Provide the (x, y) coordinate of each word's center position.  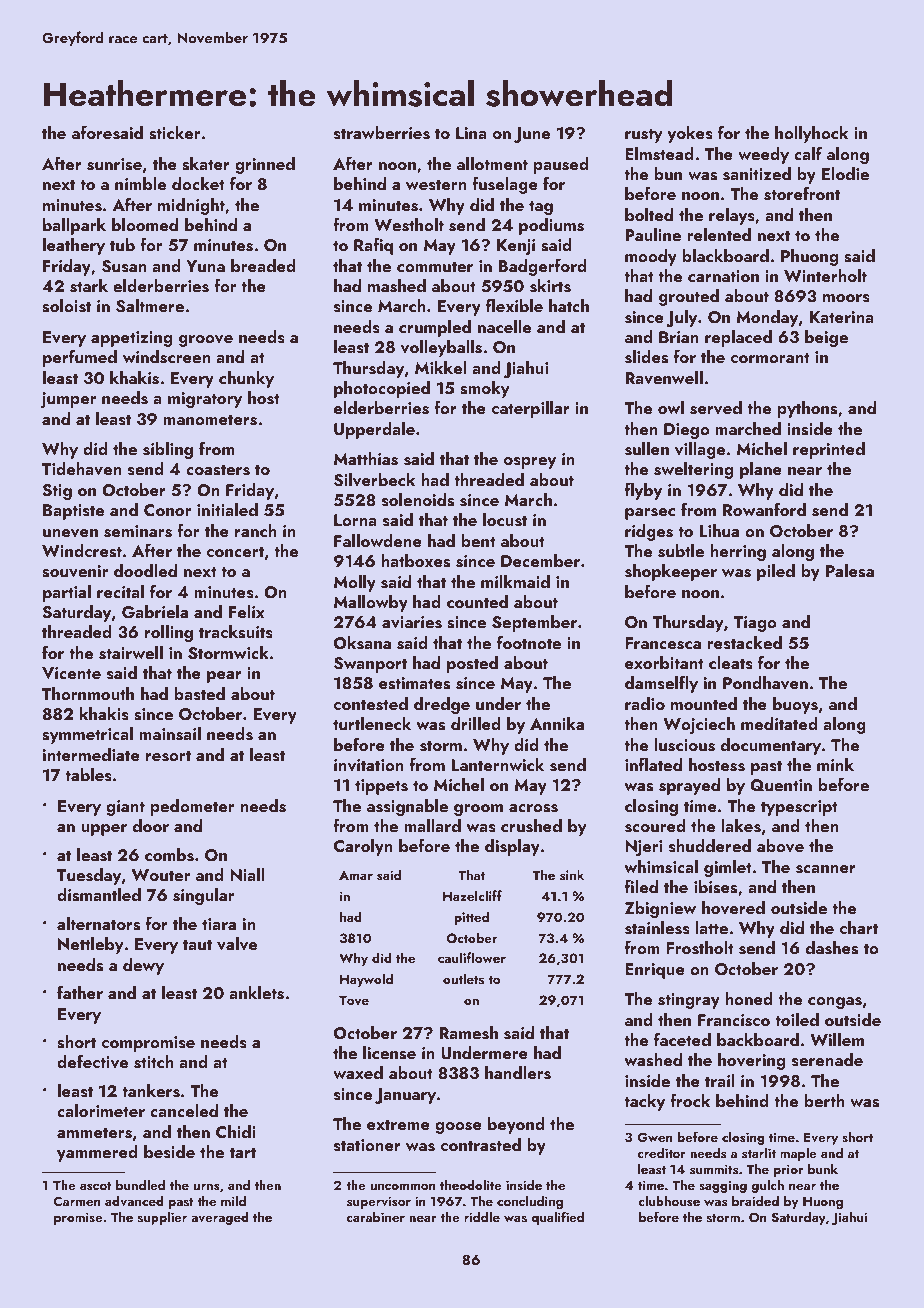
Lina (471, 133)
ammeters (94, 1133)
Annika (557, 723)
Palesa (850, 571)
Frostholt (700, 948)
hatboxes (415, 561)
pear (224, 677)
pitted (471, 918)
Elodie (845, 173)
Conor (167, 510)
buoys (795, 705)
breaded (263, 265)
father (80, 992)
